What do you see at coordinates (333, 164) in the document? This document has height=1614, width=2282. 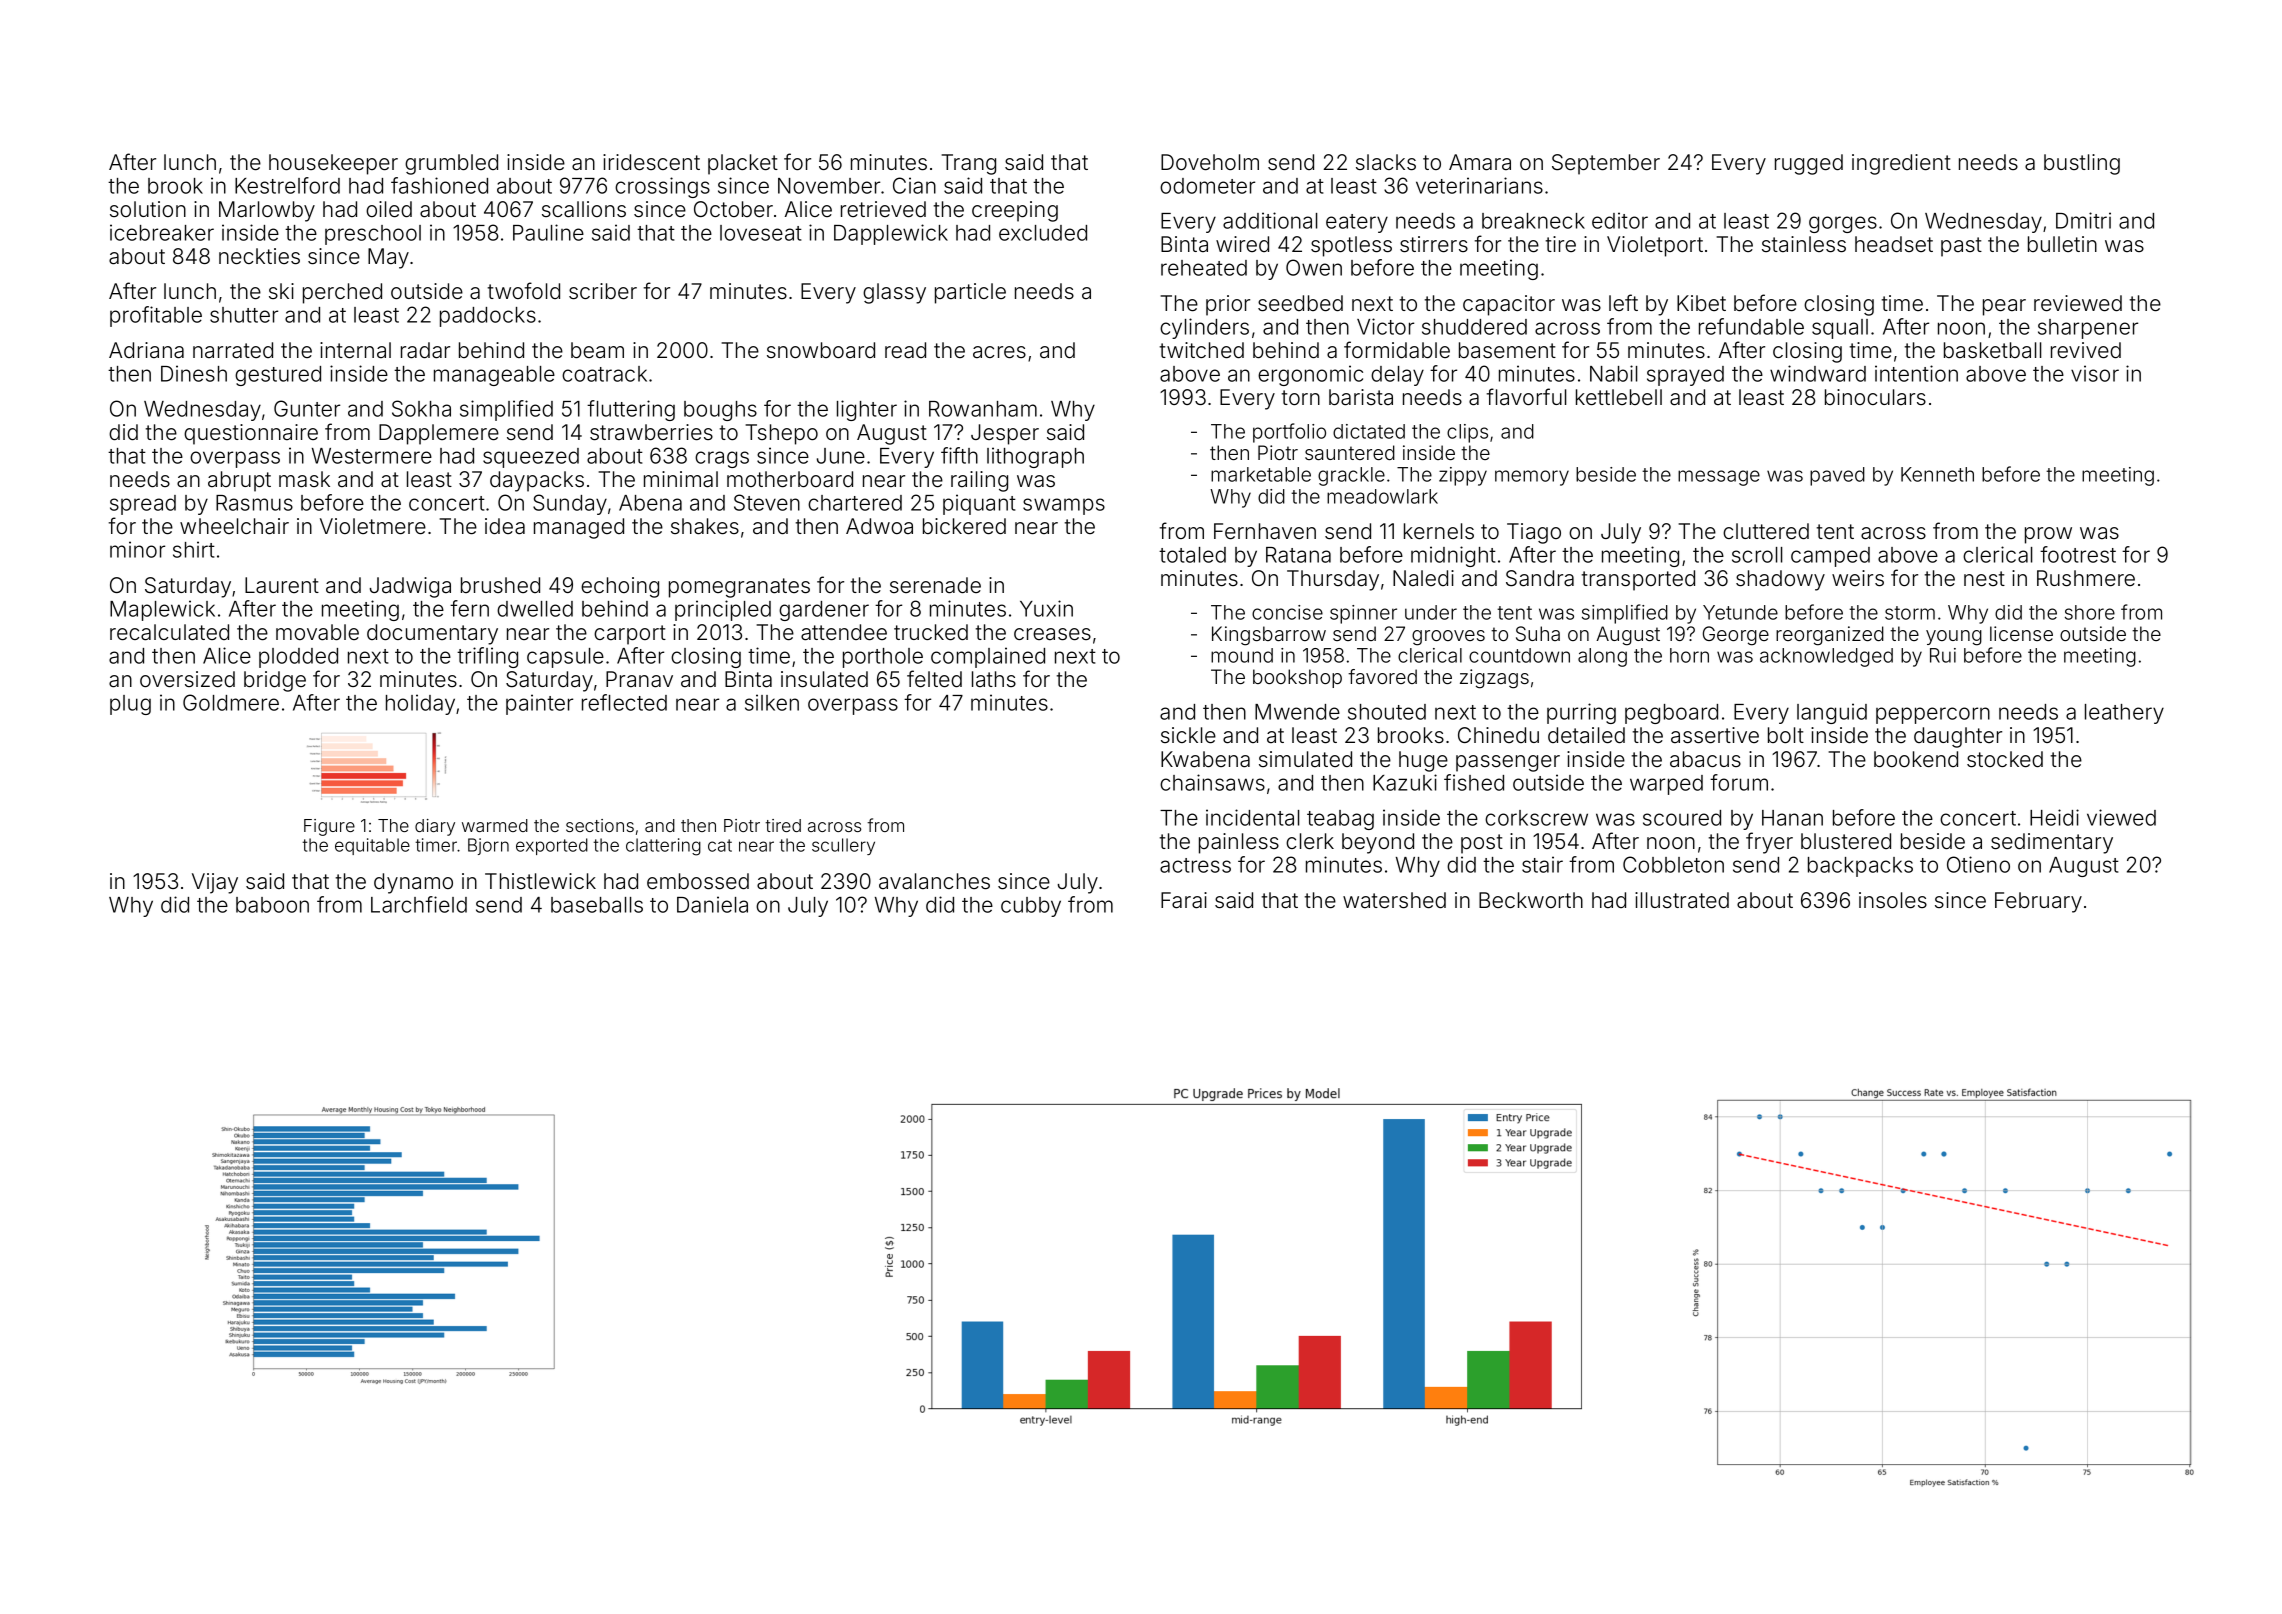 I see `housekeeper` at bounding box center [333, 164].
